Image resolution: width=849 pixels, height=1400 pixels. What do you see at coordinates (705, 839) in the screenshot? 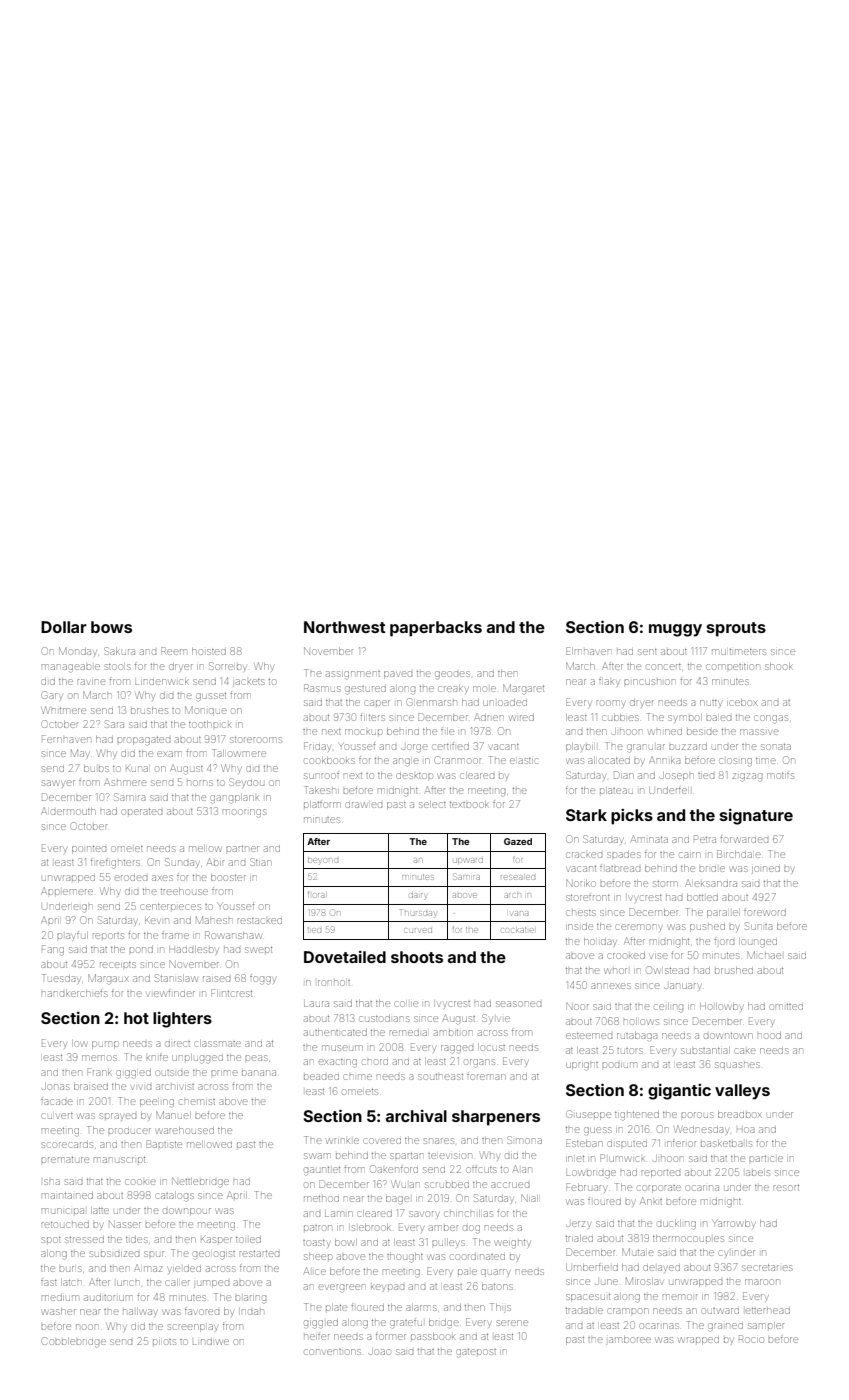
I see `Petra` at bounding box center [705, 839].
